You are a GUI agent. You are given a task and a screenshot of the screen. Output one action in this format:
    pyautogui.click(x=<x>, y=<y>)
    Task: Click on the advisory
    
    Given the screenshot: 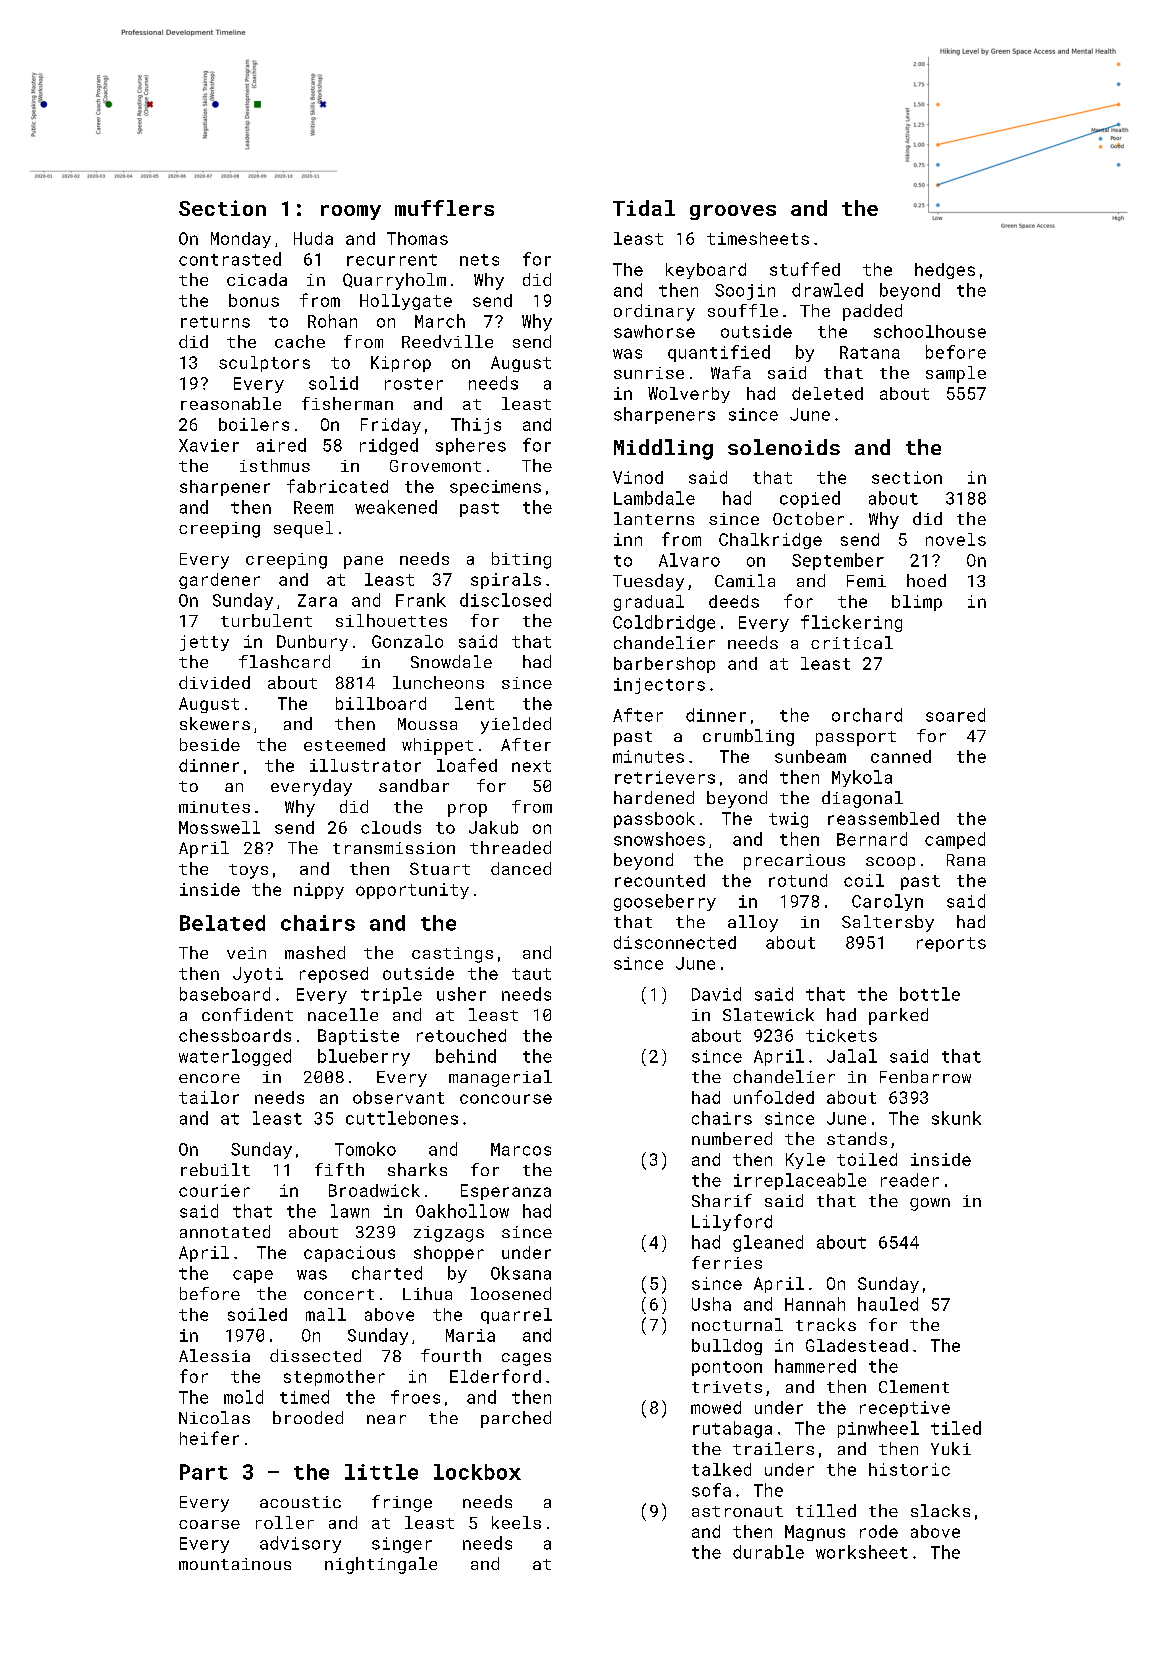 What is the action you would take?
    pyautogui.click(x=300, y=1544)
